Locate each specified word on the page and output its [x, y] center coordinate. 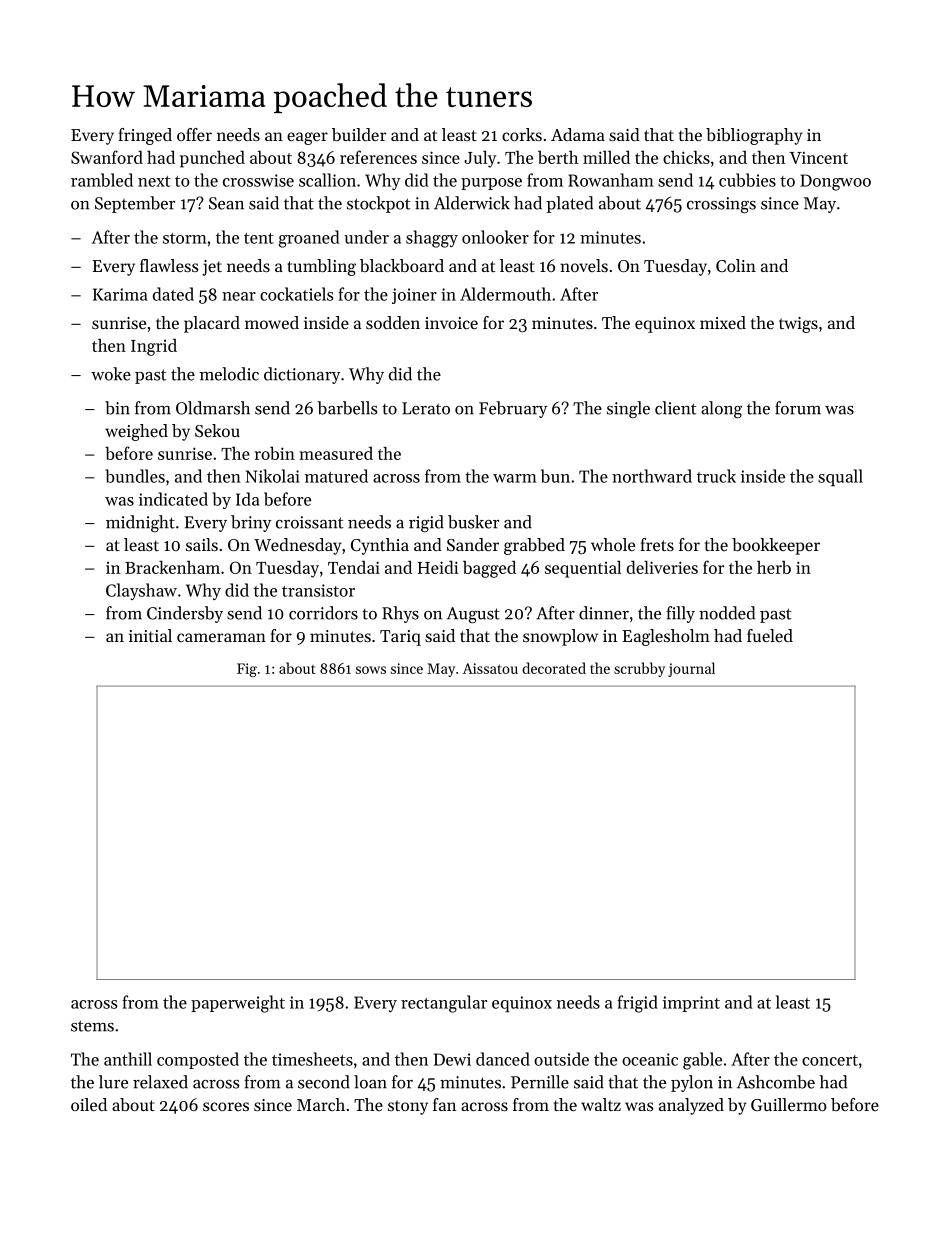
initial [150, 635]
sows [371, 670]
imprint [691, 1004]
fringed [145, 136]
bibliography [754, 136]
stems [92, 1026]
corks [522, 134]
